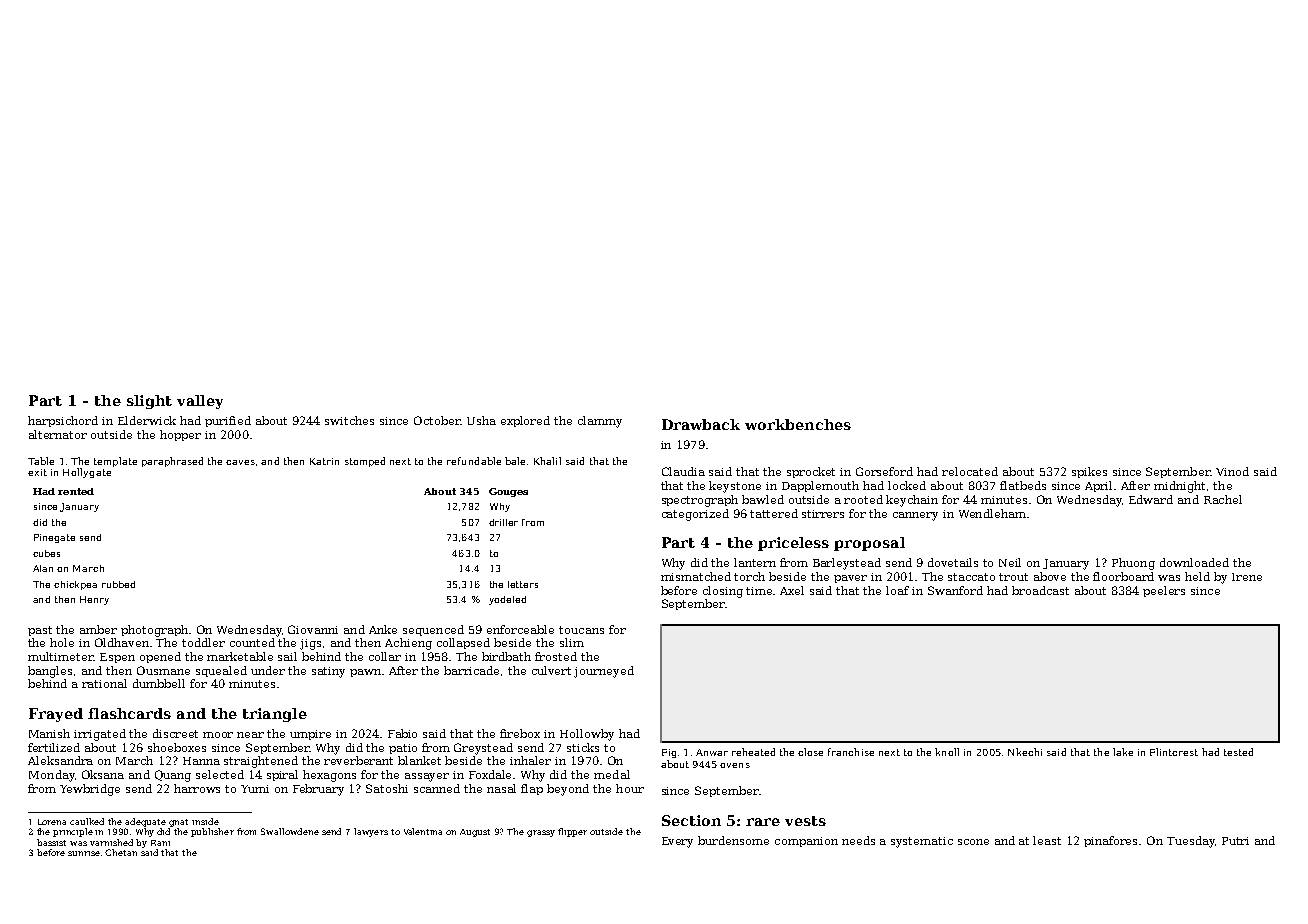 The width and height of the screenshot is (1308, 924). What do you see at coordinates (1123, 576) in the screenshot?
I see `floorboard` at bounding box center [1123, 576].
